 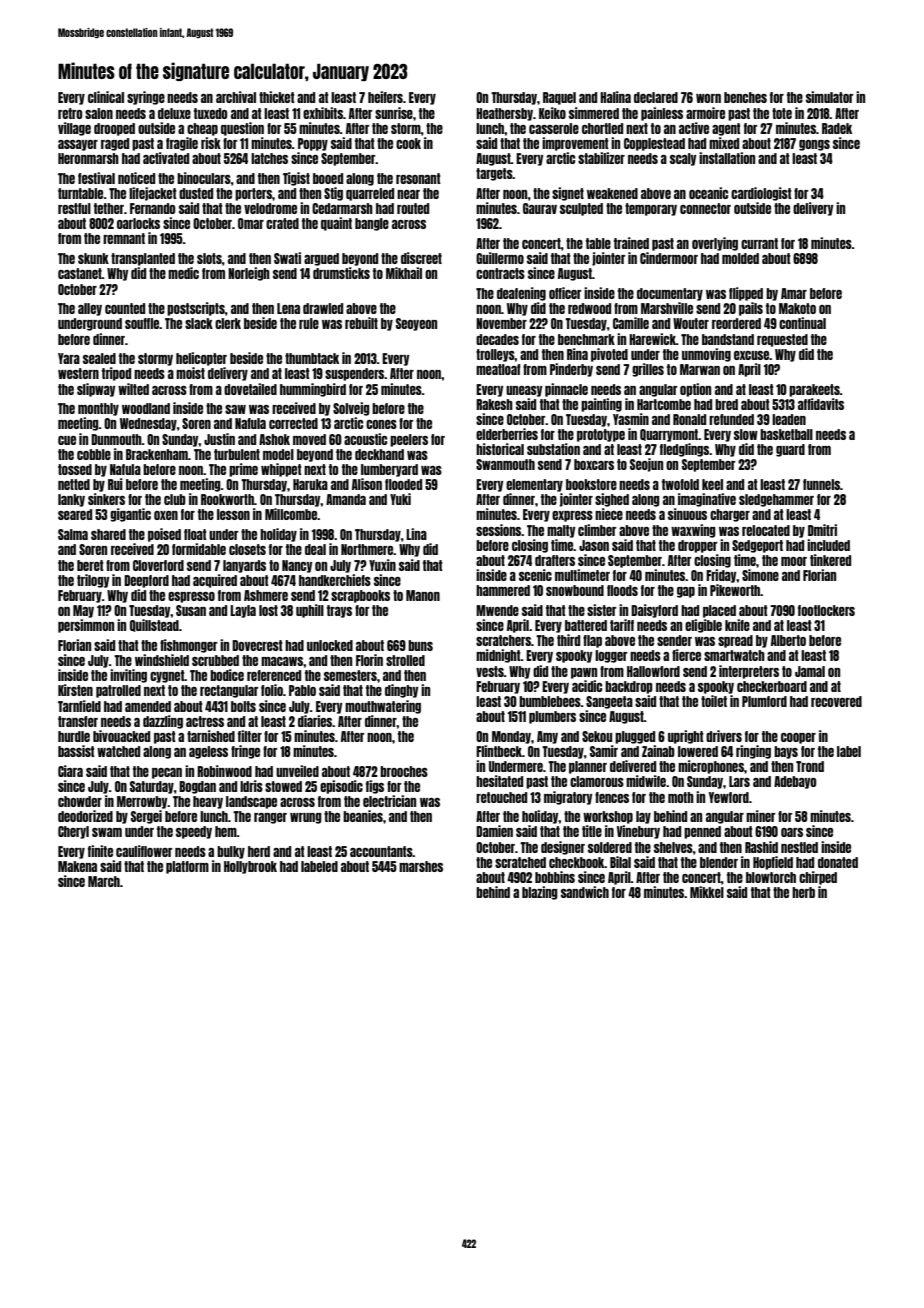 What do you see at coordinates (339, 611) in the screenshot?
I see `trays` at bounding box center [339, 611].
